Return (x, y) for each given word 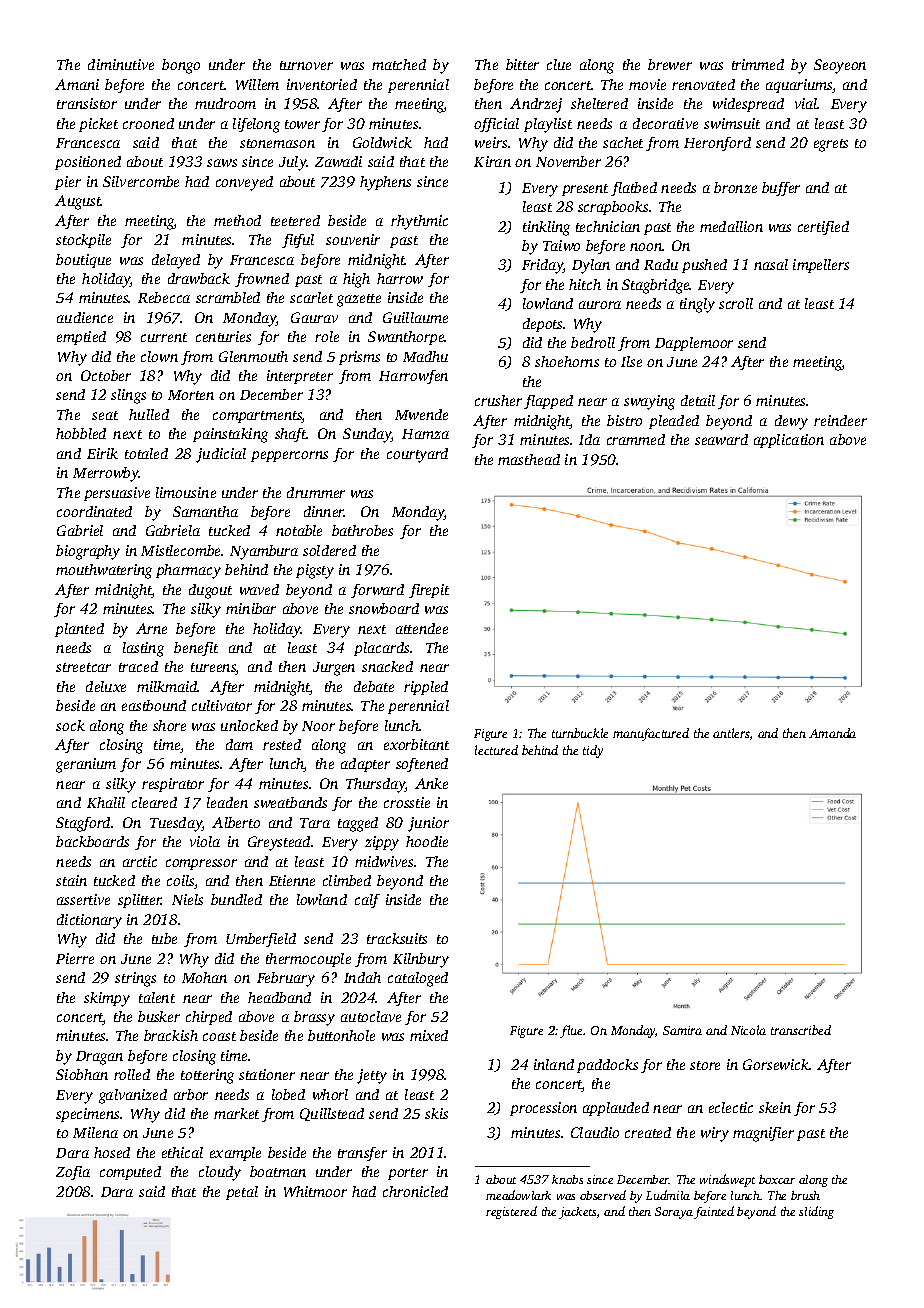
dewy (791, 422)
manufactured (651, 734)
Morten (191, 395)
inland (554, 1064)
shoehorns (567, 361)
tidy (593, 751)
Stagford (83, 824)
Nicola (748, 1030)
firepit (429, 591)
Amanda (832, 733)
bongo (181, 66)
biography (88, 552)
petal (242, 1193)
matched (399, 64)
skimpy (107, 999)
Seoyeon (840, 66)
